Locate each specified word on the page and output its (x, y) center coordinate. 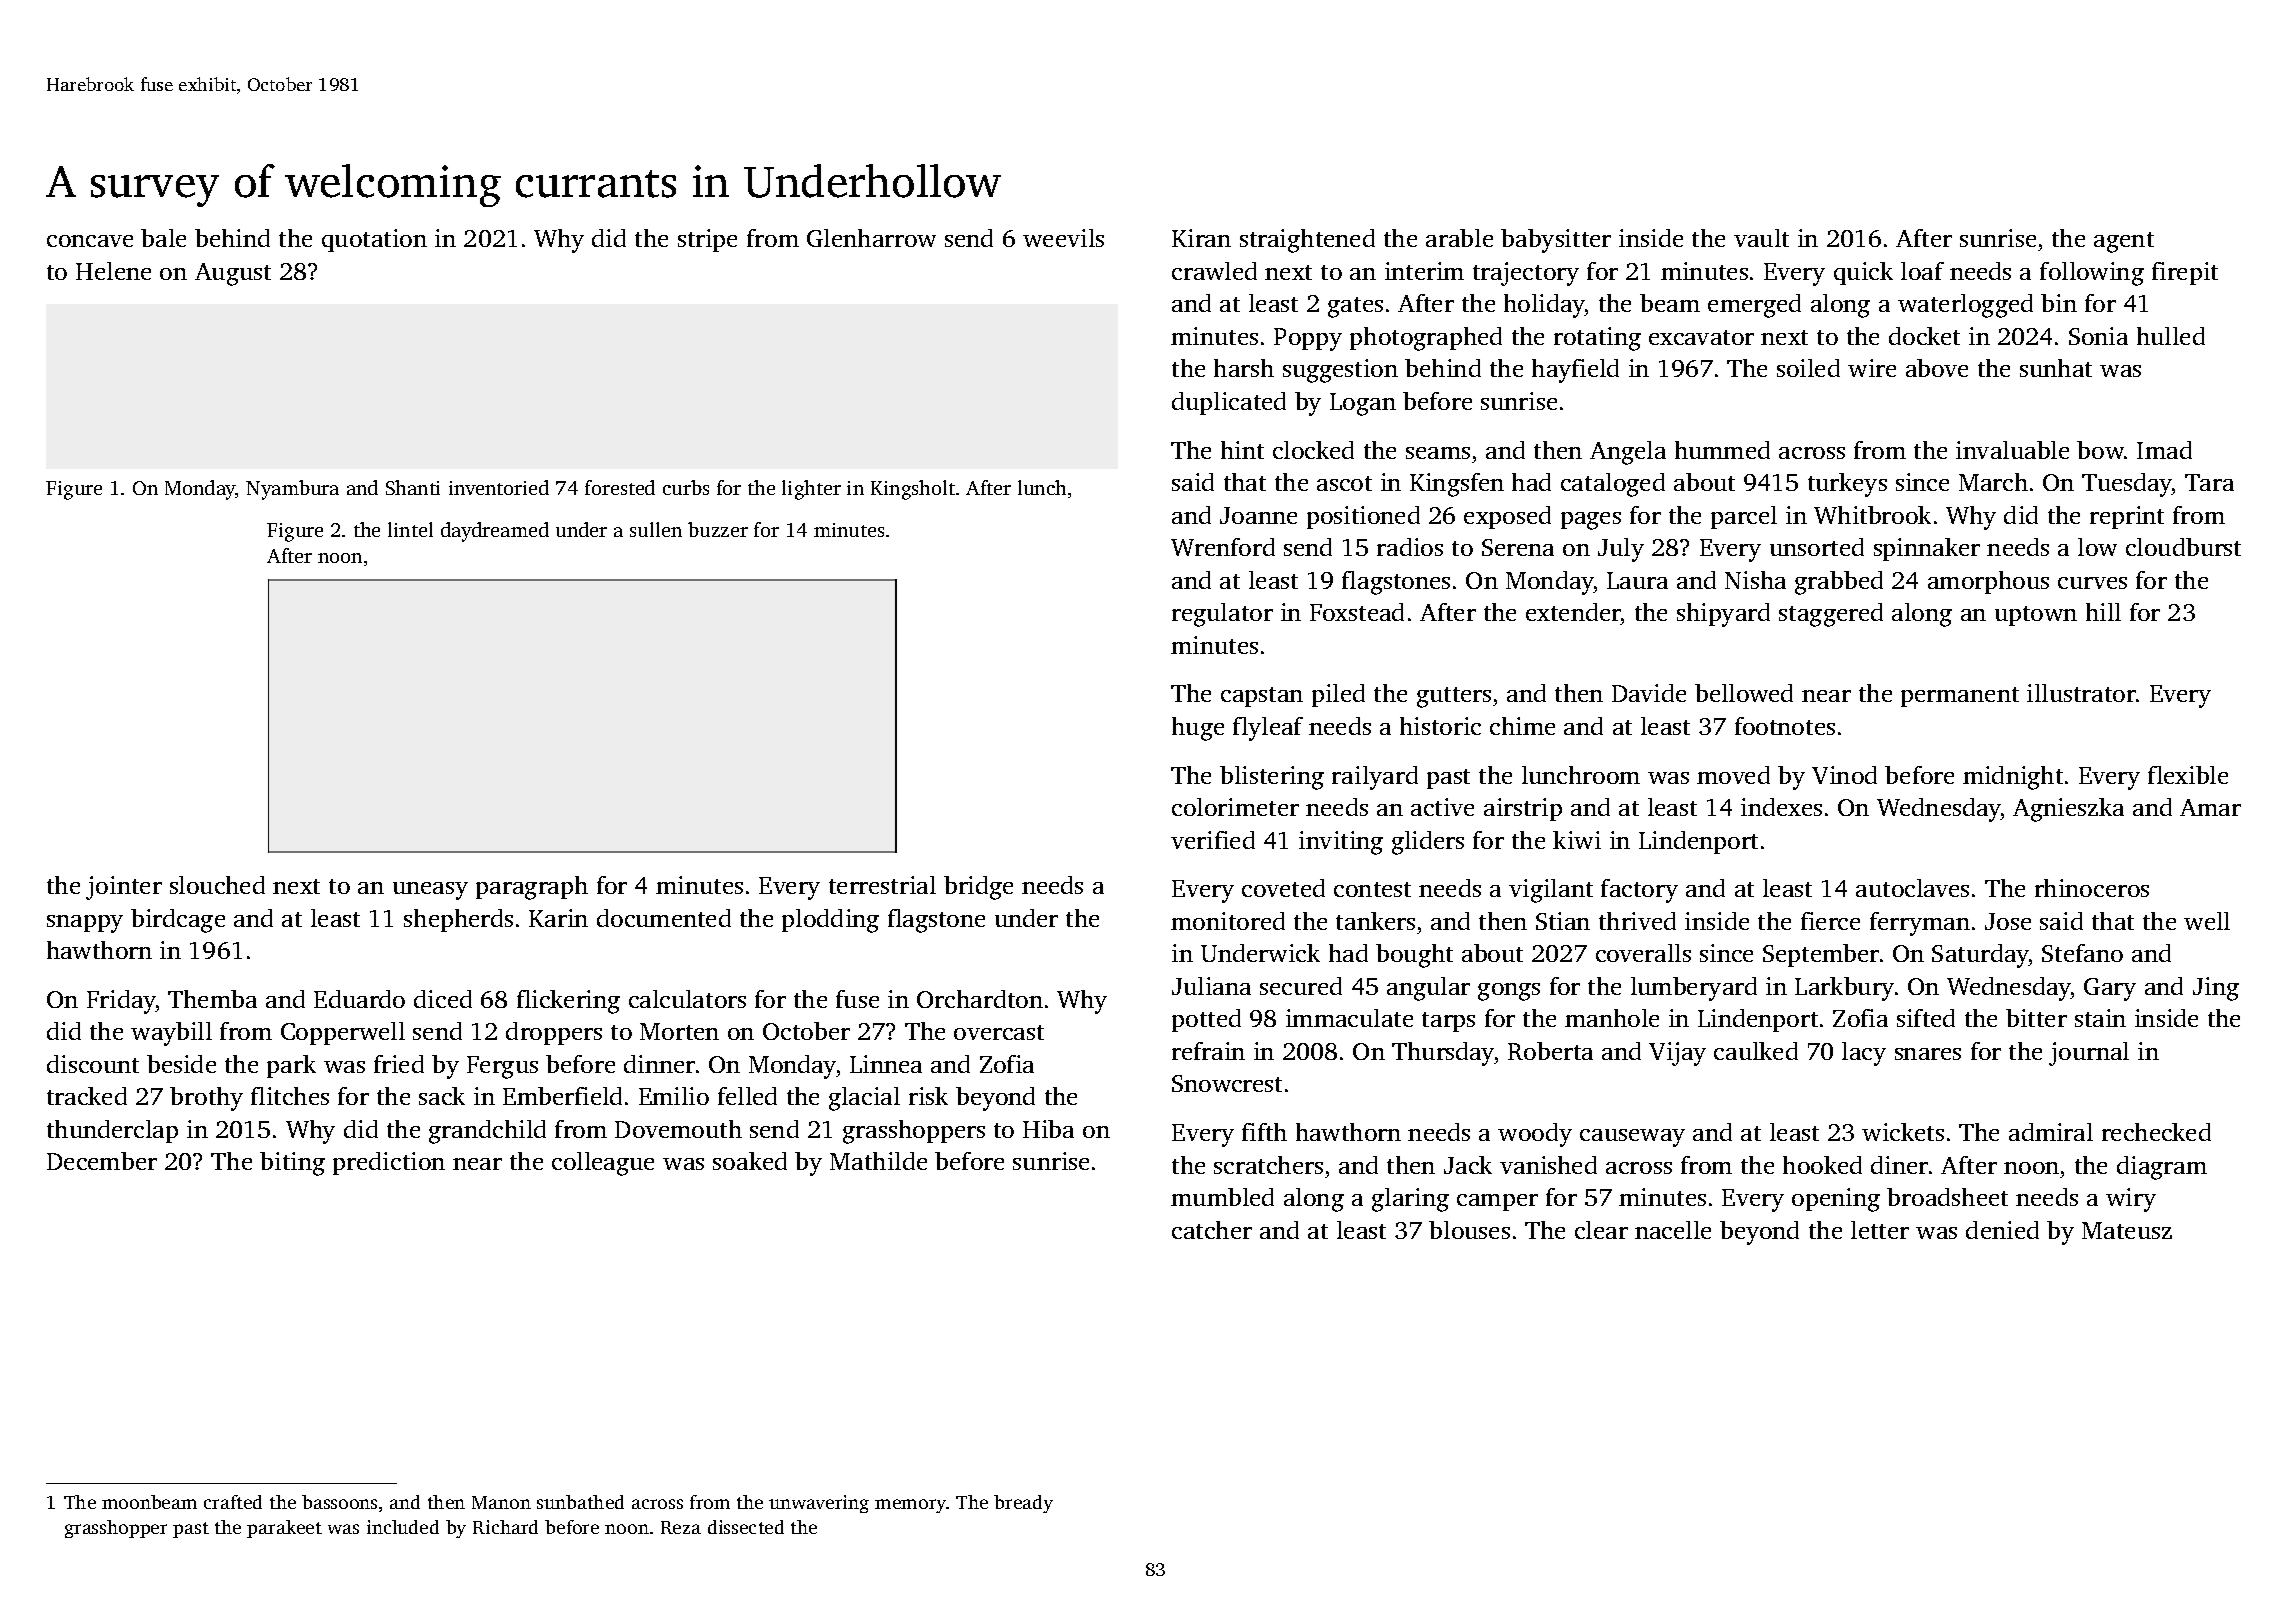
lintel (410, 529)
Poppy (1308, 339)
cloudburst (2183, 547)
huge (1198, 729)
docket (1924, 336)
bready (1023, 1504)
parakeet (284, 1529)
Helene (113, 271)
